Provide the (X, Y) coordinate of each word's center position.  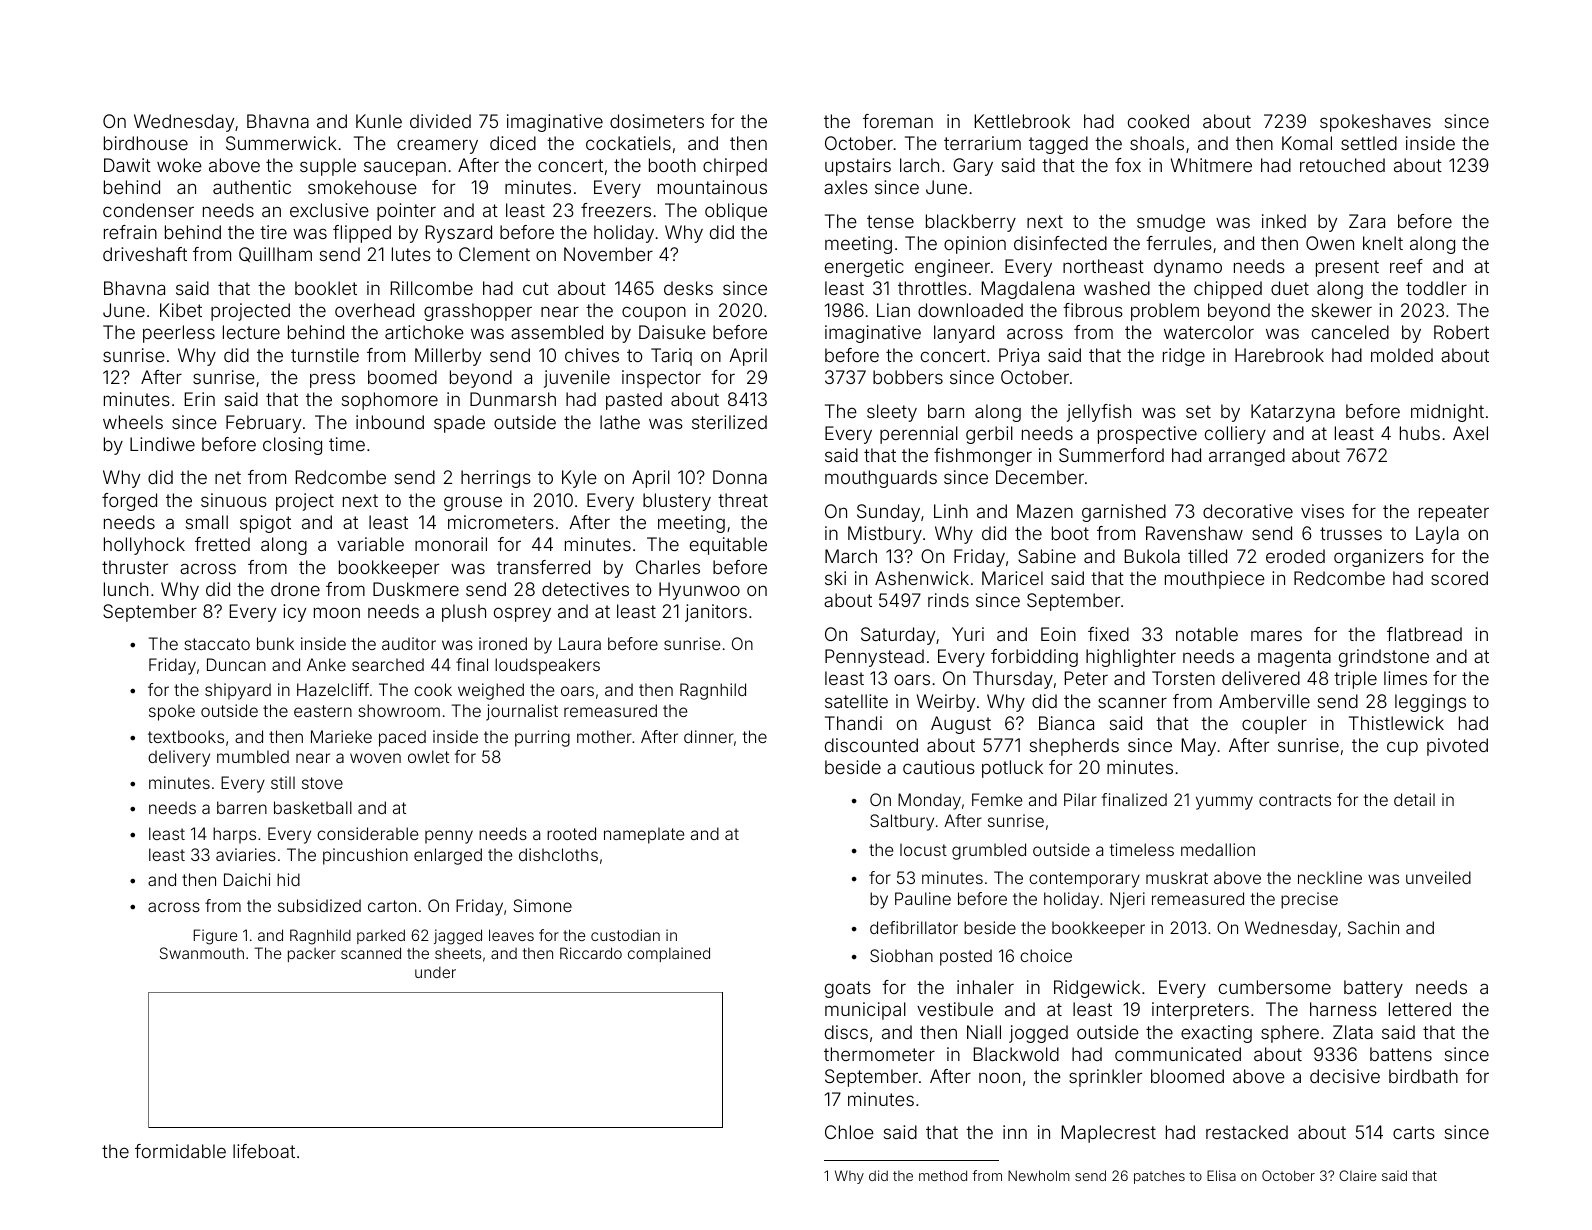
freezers (616, 210)
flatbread (1424, 634)
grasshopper (478, 312)
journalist (522, 712)
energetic (864, 268)
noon (999, 1077)
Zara (1367, 221)
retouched (1342, 165)
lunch (126, 589)
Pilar (1080, 799)
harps (234, 835)
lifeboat (264, 1151)
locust (923, 849)
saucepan (405, 168)
